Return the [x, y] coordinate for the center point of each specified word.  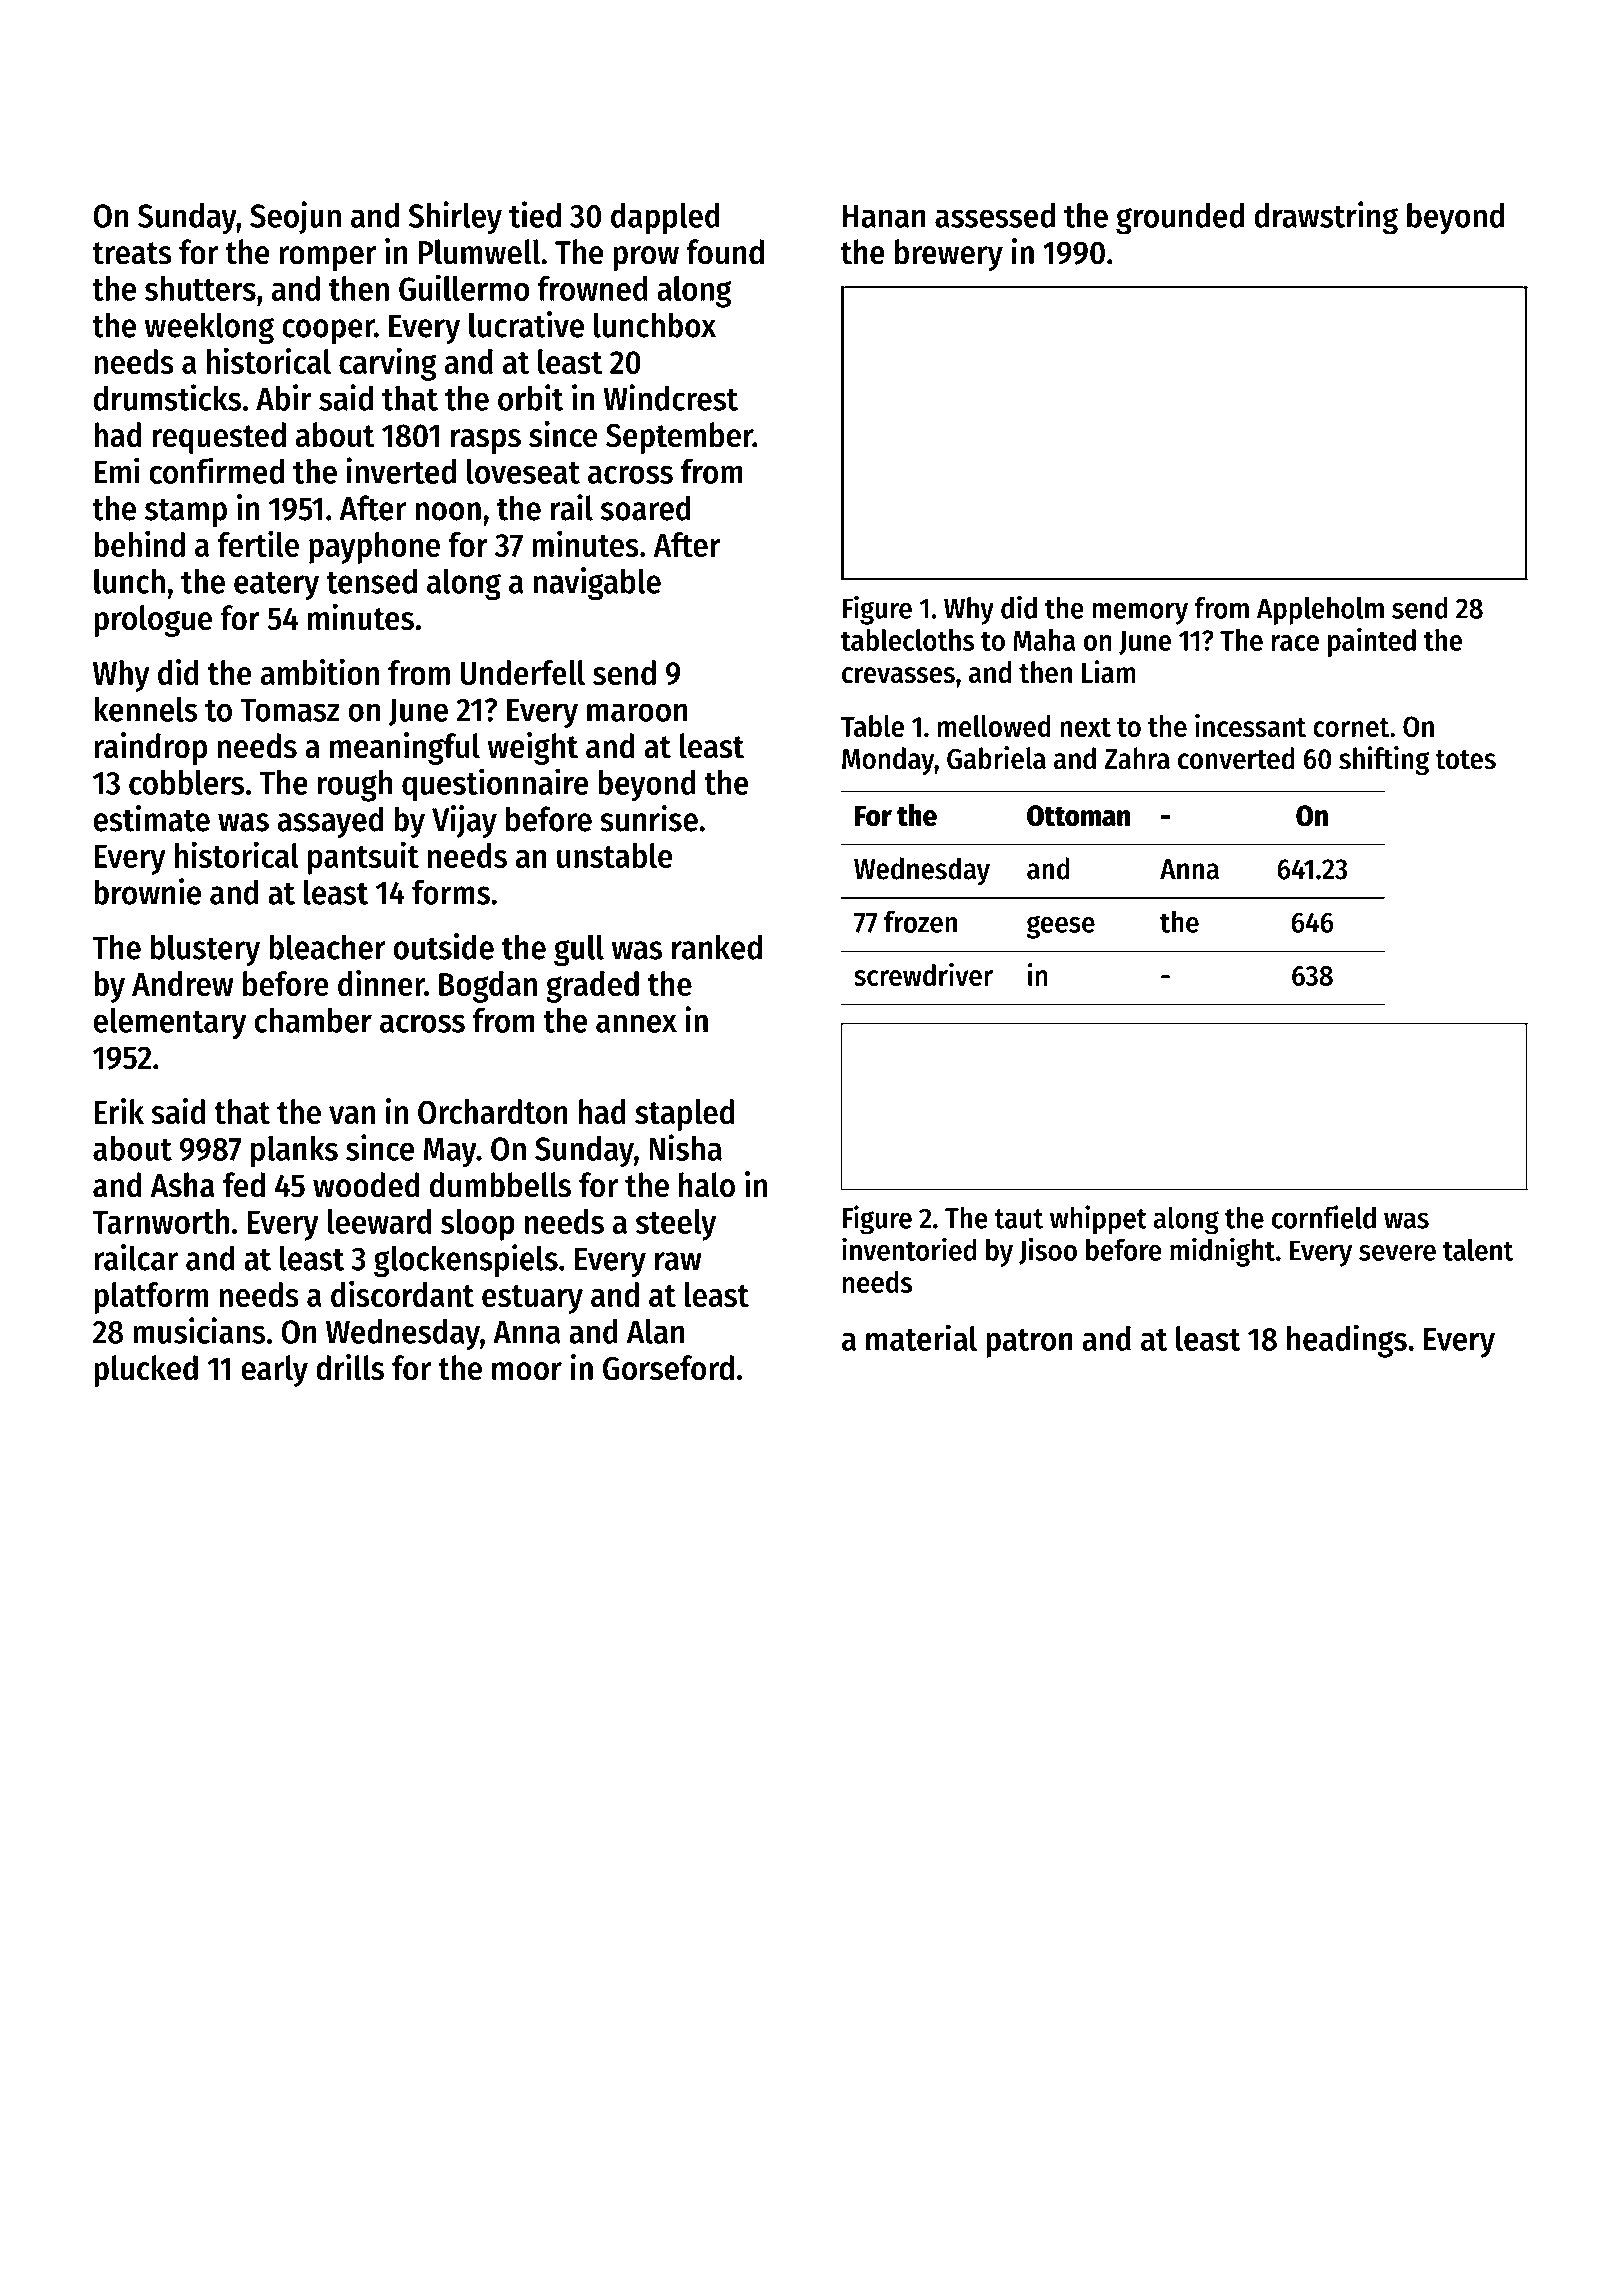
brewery [949, 255]
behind [139, 543]
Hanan [884, 216]
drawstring [1326, 218]
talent [1478, 1250]
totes [1465, 760]
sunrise [649, 818]
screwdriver [923, 974]
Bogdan [488, 987]
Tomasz [290, 710]
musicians [199, 1330]
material [921, 1337]
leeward [379, 1221]
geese [1060, 927]
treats [131, 253]
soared [646, 508]
